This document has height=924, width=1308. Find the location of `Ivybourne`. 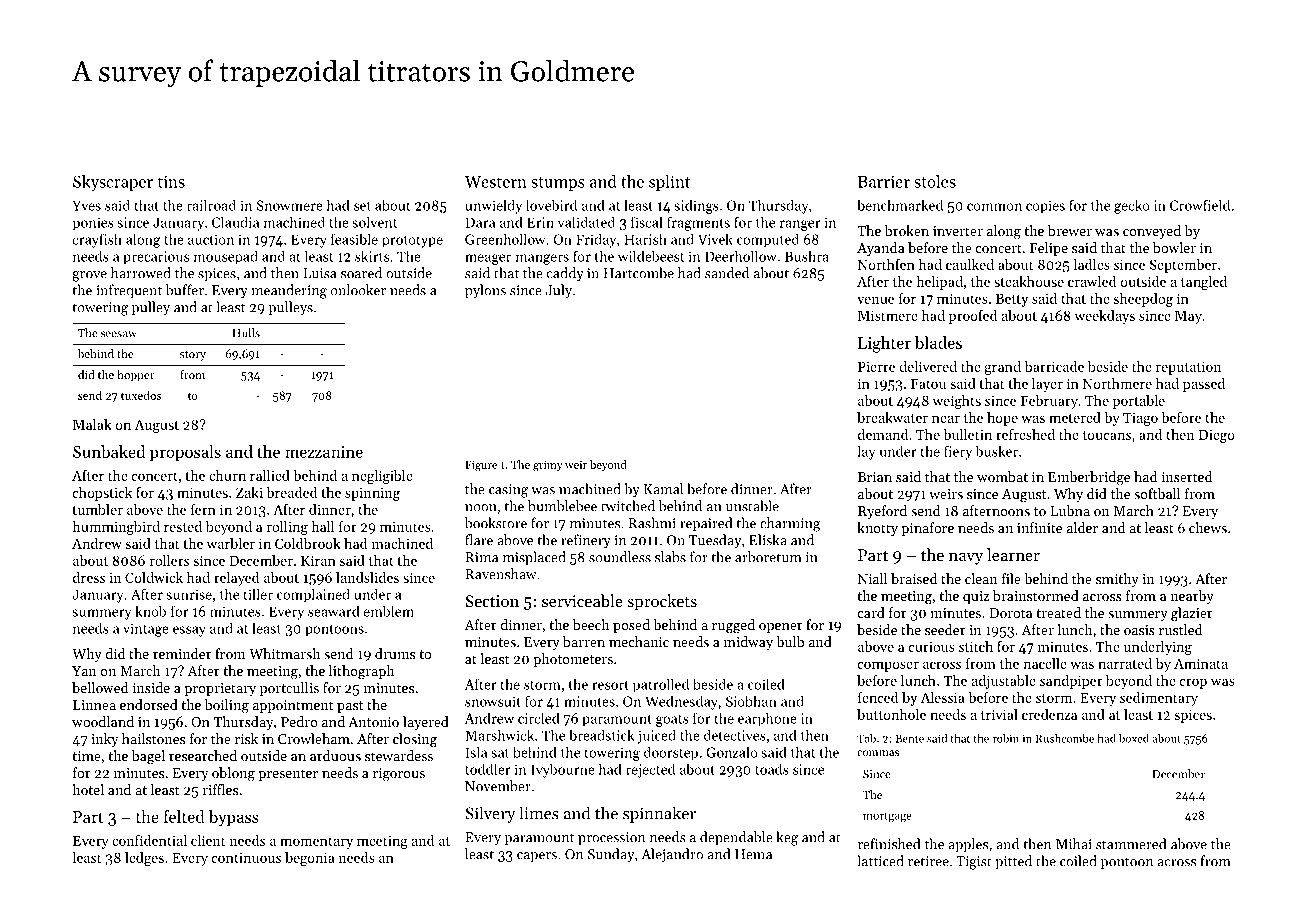

Ivybourne is located at coordinates (563, 770).
